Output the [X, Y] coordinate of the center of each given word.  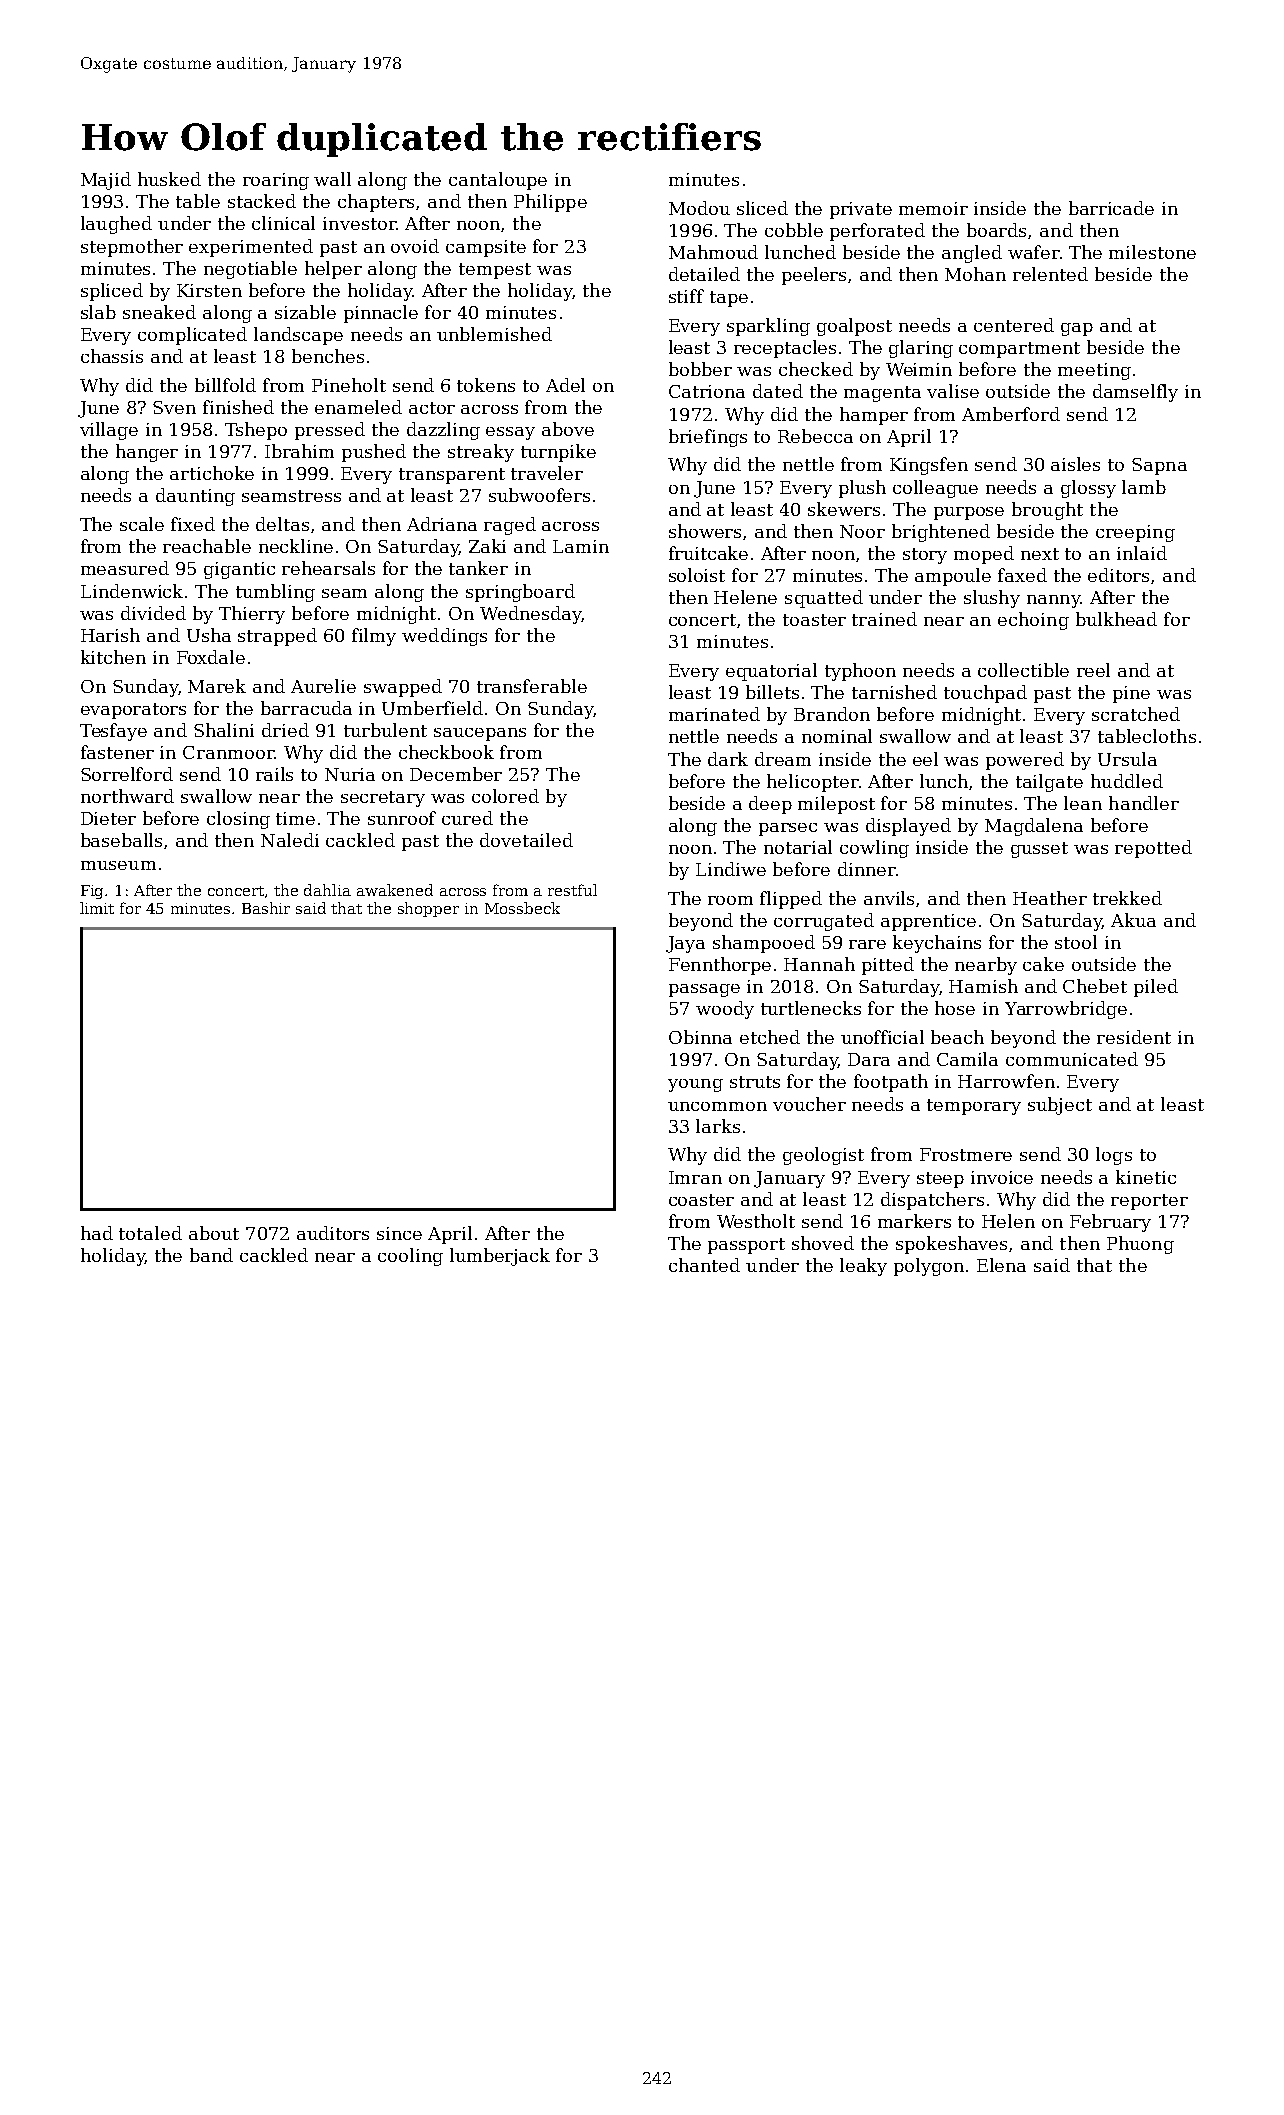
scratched [1136, 714]
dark [728, 759]
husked [169, 179]
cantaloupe [498, 181]
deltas [282, 524]
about [214, 1233]
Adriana [442, 524]
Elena [1001, 1265]
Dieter [108, 818]
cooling [410, 1257]
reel [1093, 670]
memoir [933, 208]
